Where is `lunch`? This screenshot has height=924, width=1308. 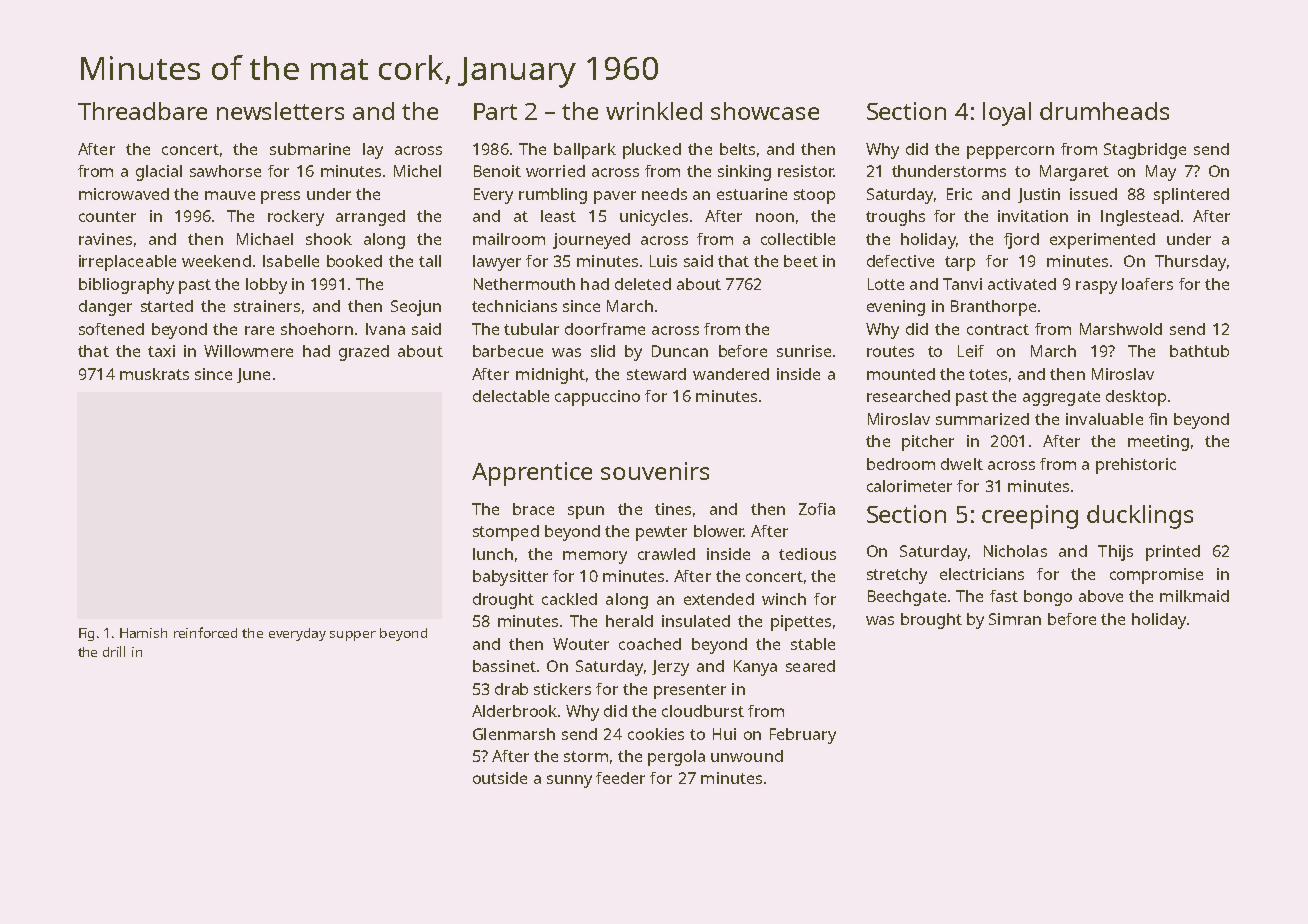
lunch is located at coordinates (493, 554).
